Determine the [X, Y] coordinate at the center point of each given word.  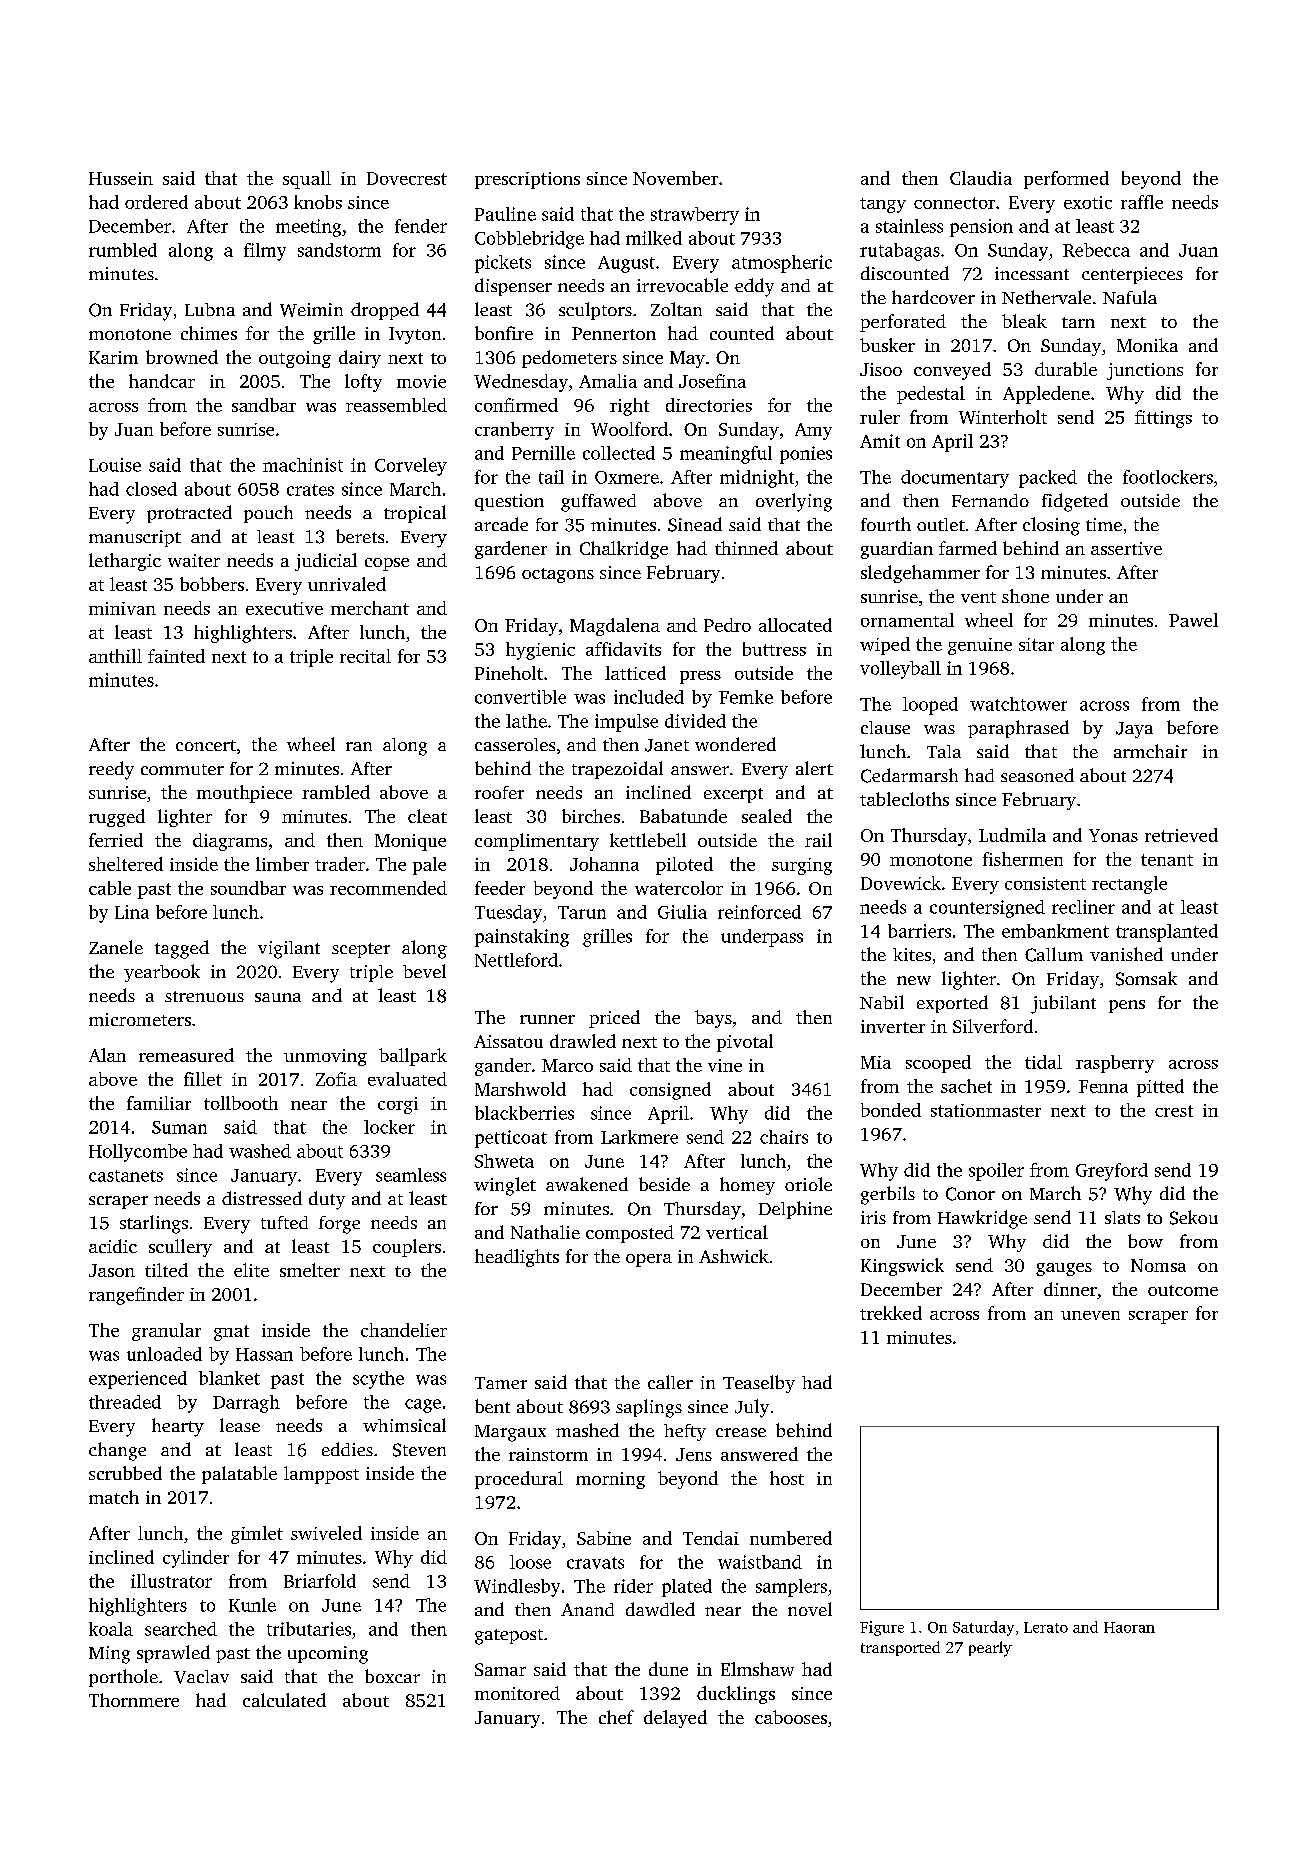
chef [616, 1717]
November [675, 178]
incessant [1032, 273]
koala [111, 1629]
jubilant [1063, 1004]
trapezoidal [617, 770]
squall [307, 180]
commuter [182, 769]
